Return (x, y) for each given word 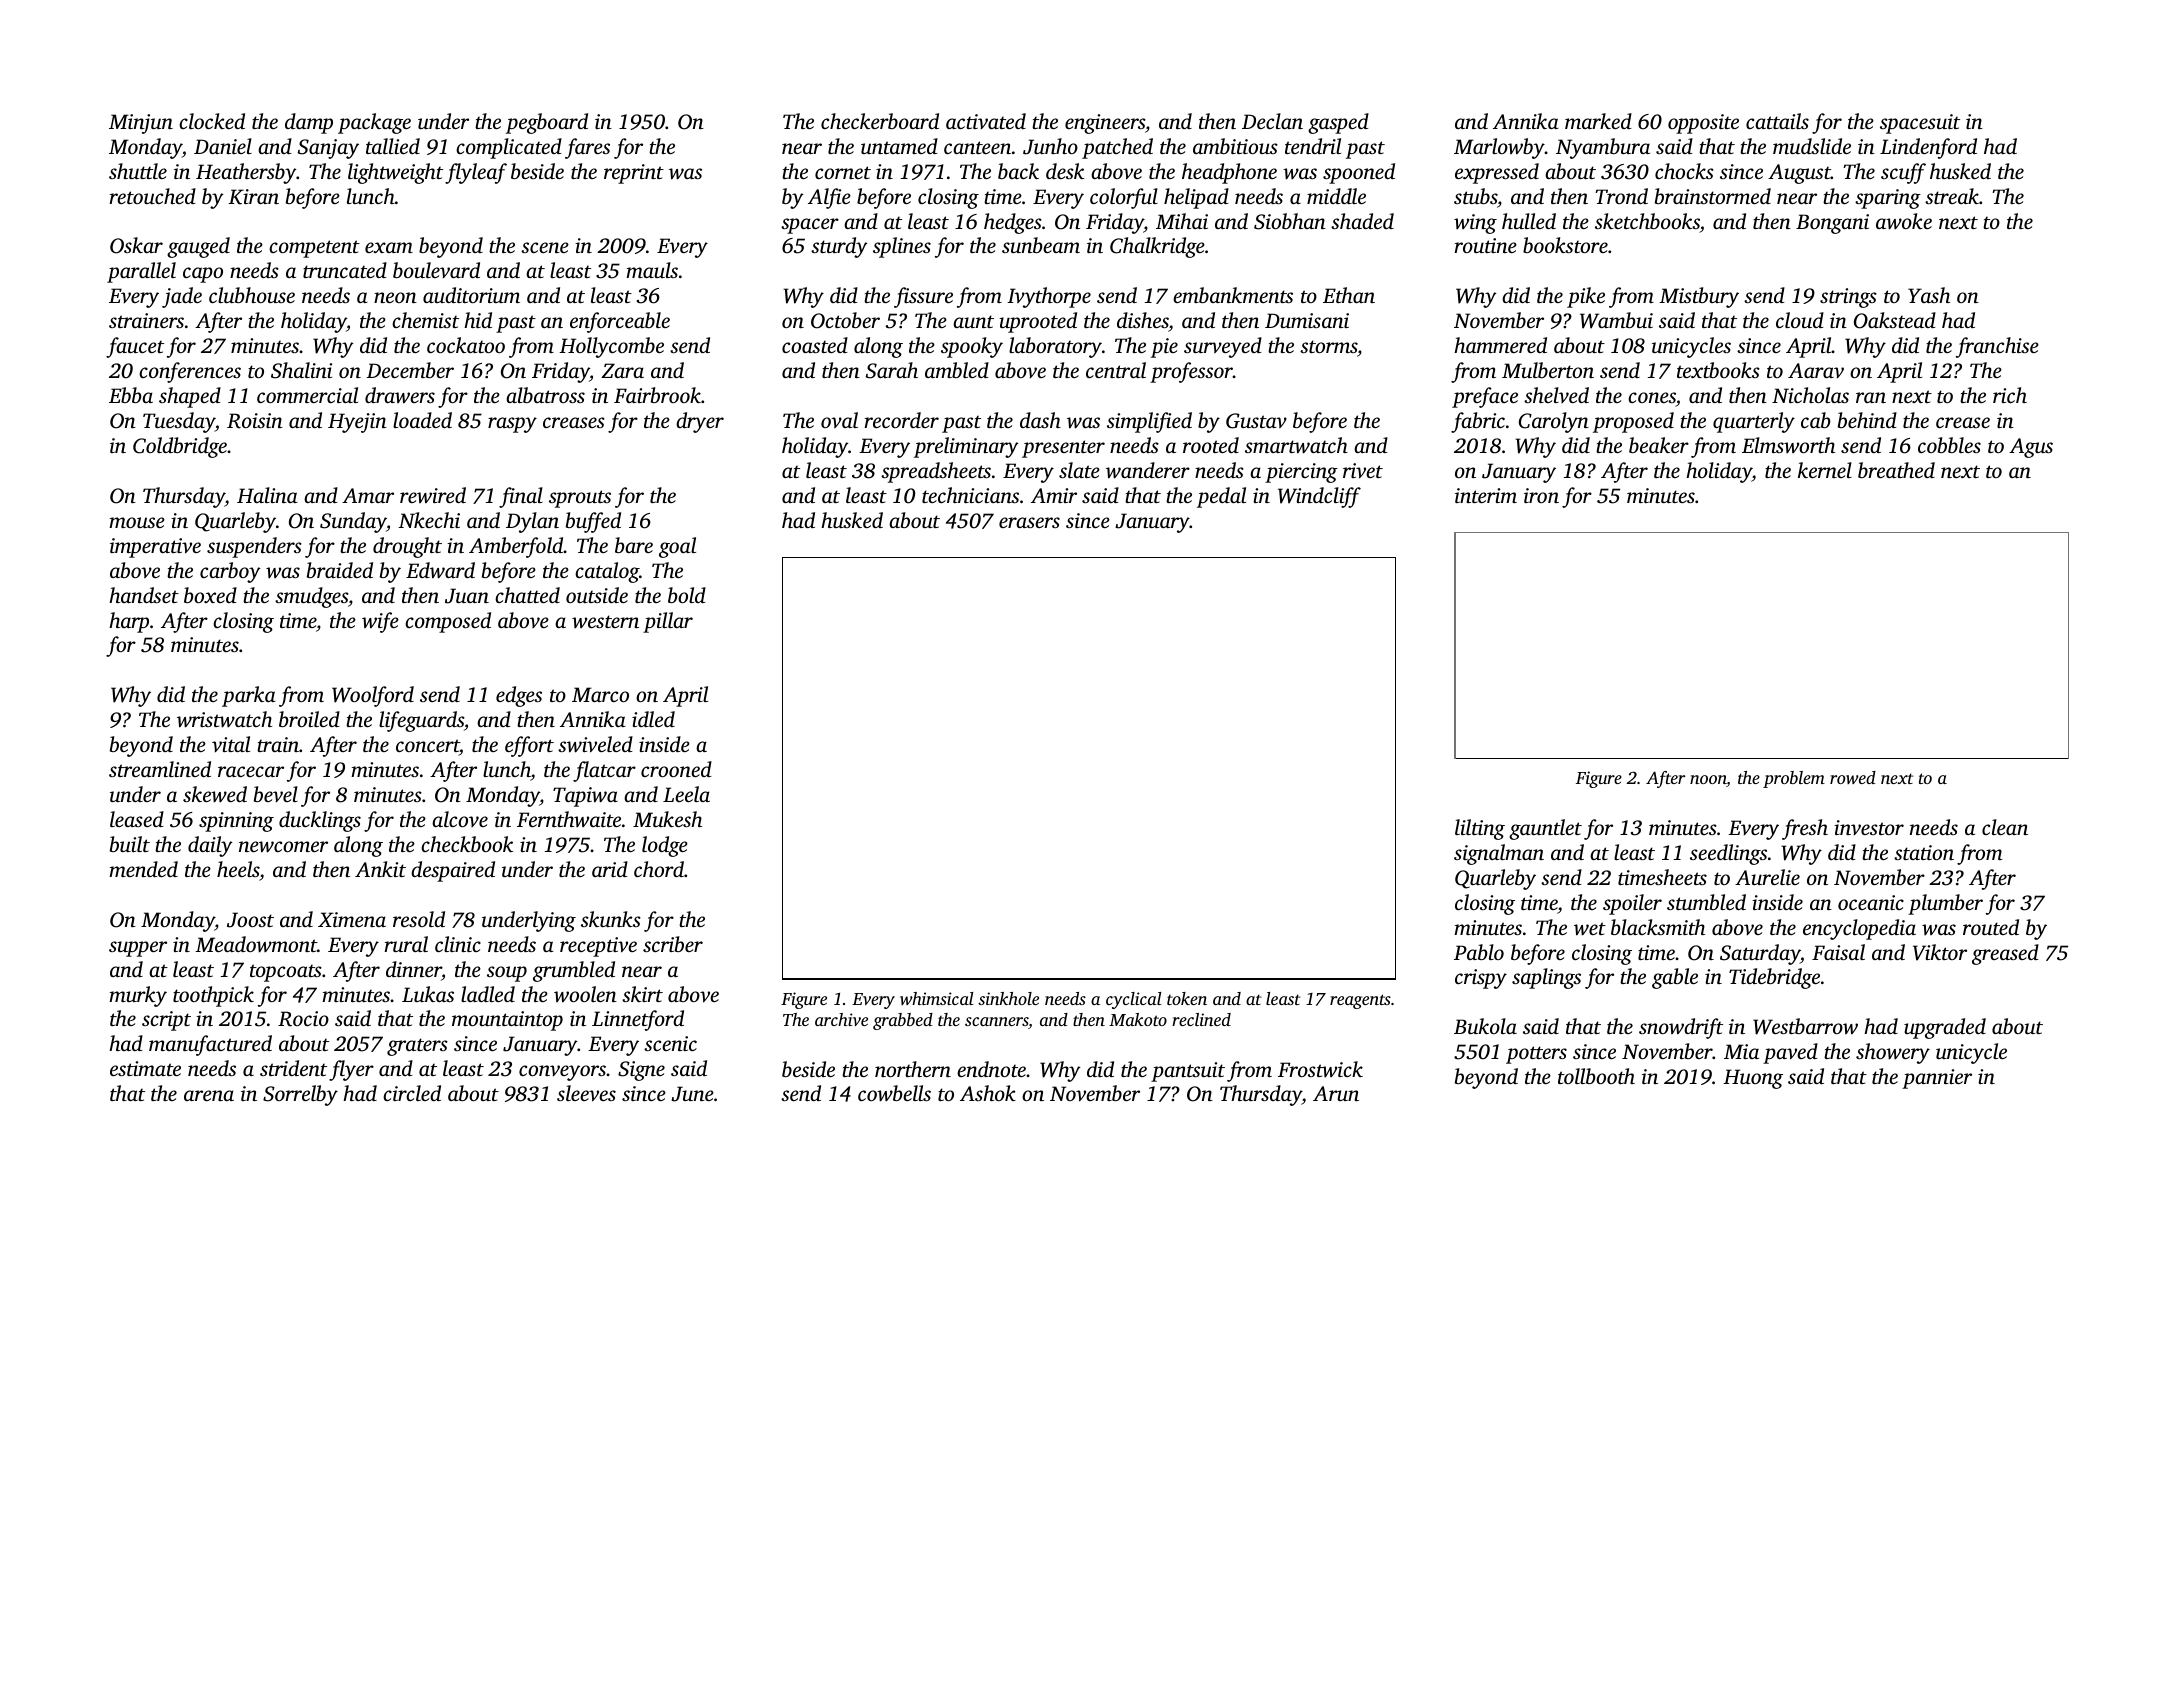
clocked (212, 121)
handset (144, 595)
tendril (1313, 146)
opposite (1703, 124)
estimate (145, 1068)
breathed (1896, 470)
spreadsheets (936, 472)
